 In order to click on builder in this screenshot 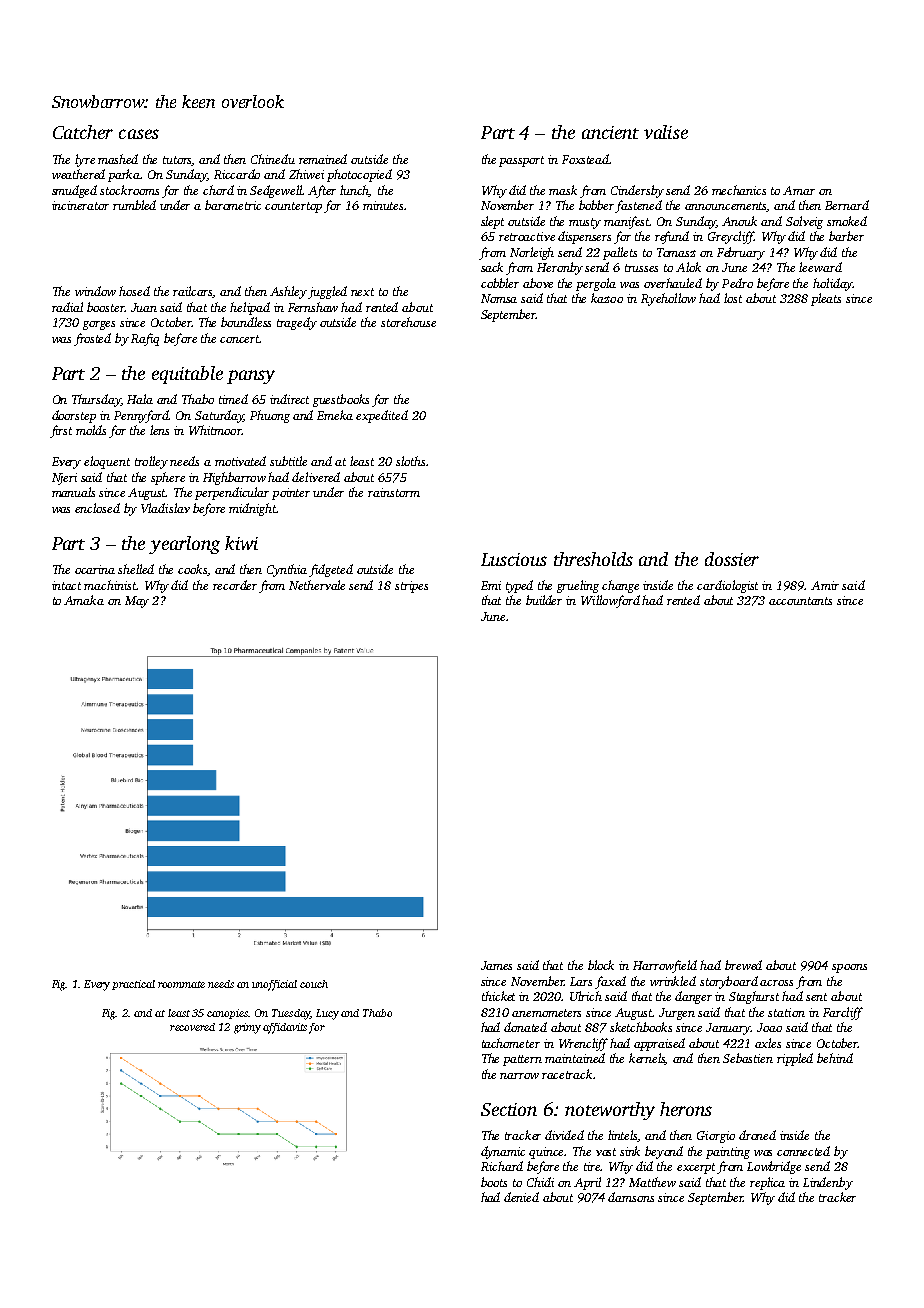, I will do `click(544, 600)`.
